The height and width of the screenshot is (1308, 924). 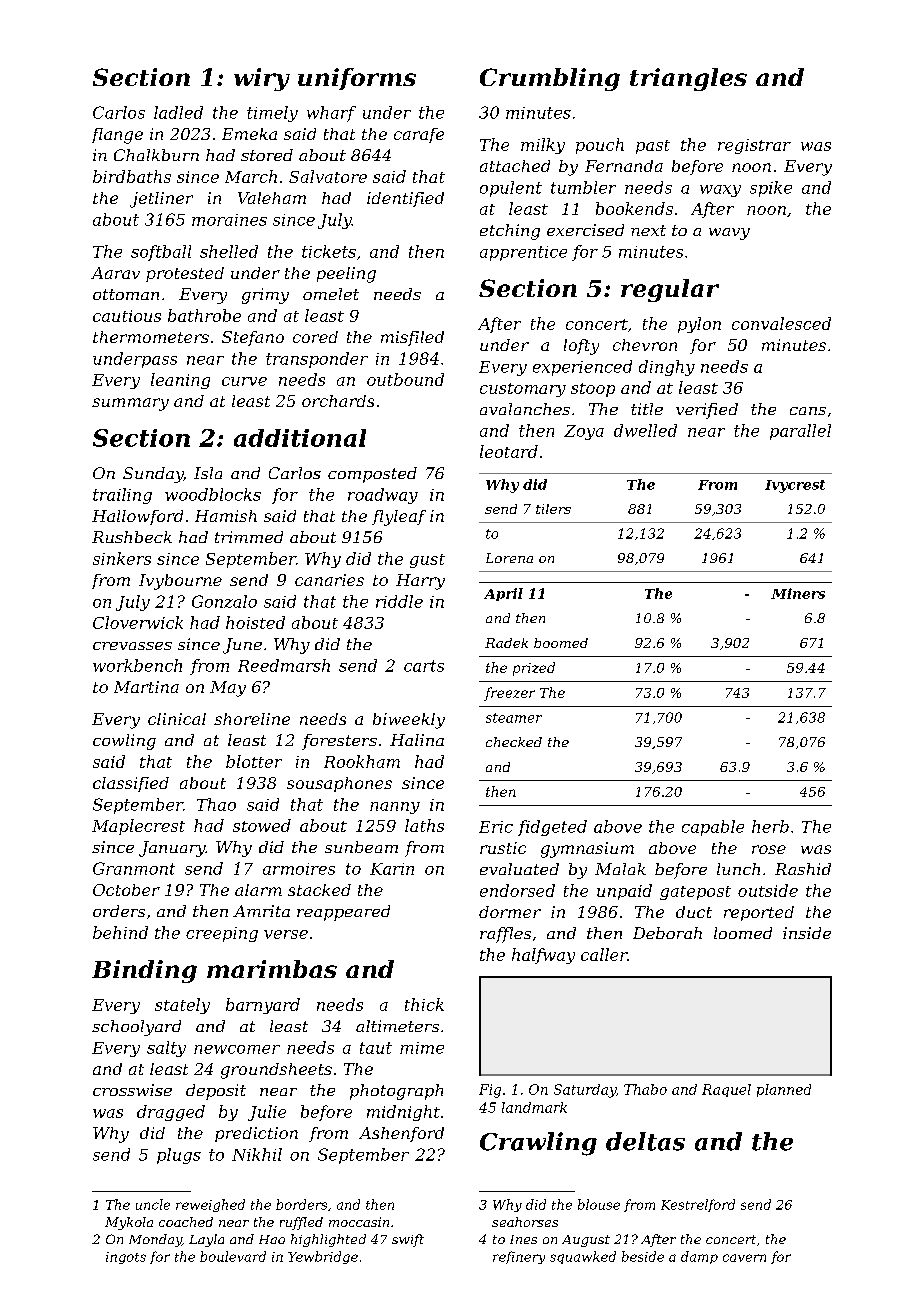 I want to click on June, so click(x=242, y=646).
